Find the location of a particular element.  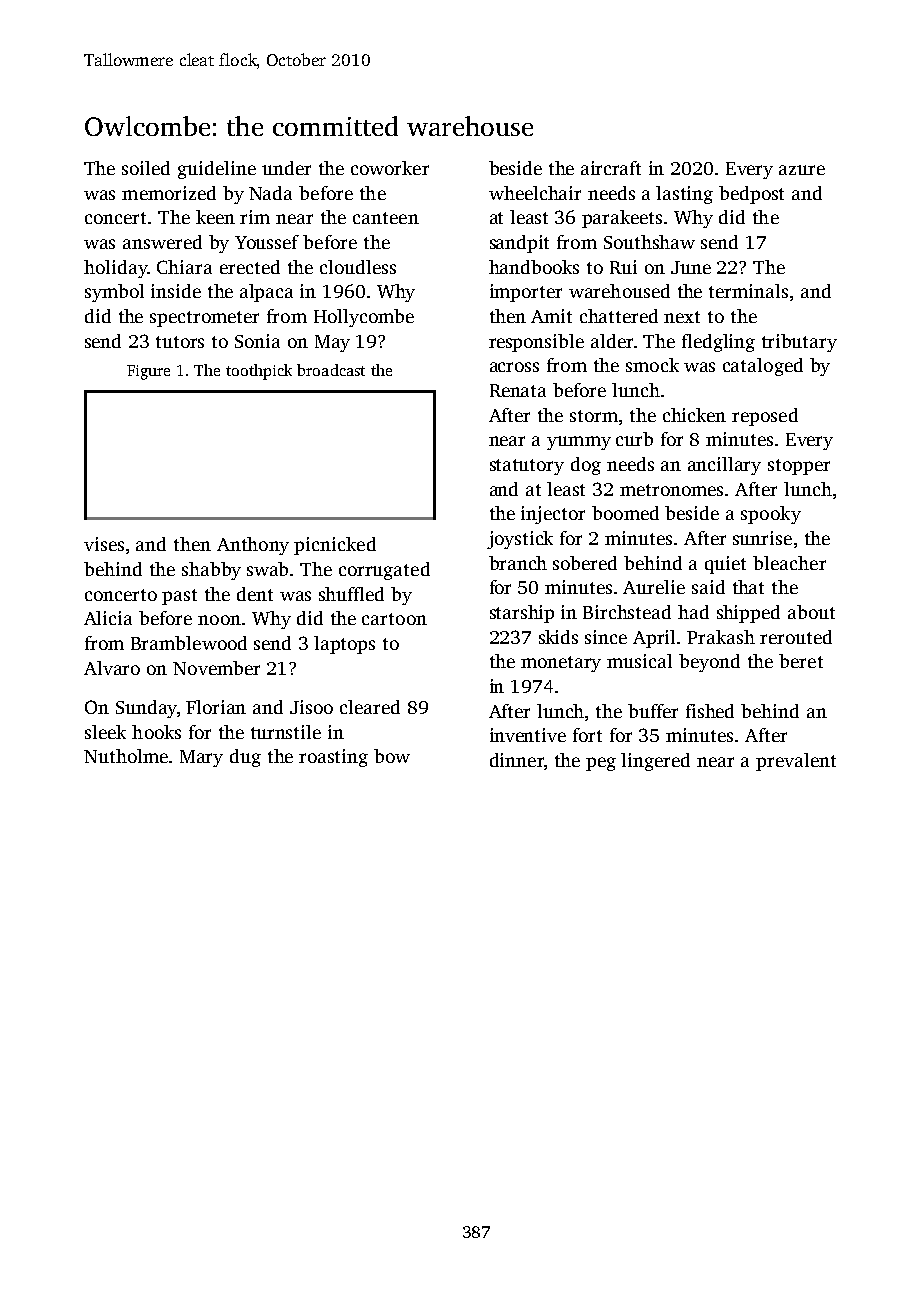

sandpit is located at coordinates (519, 244).
